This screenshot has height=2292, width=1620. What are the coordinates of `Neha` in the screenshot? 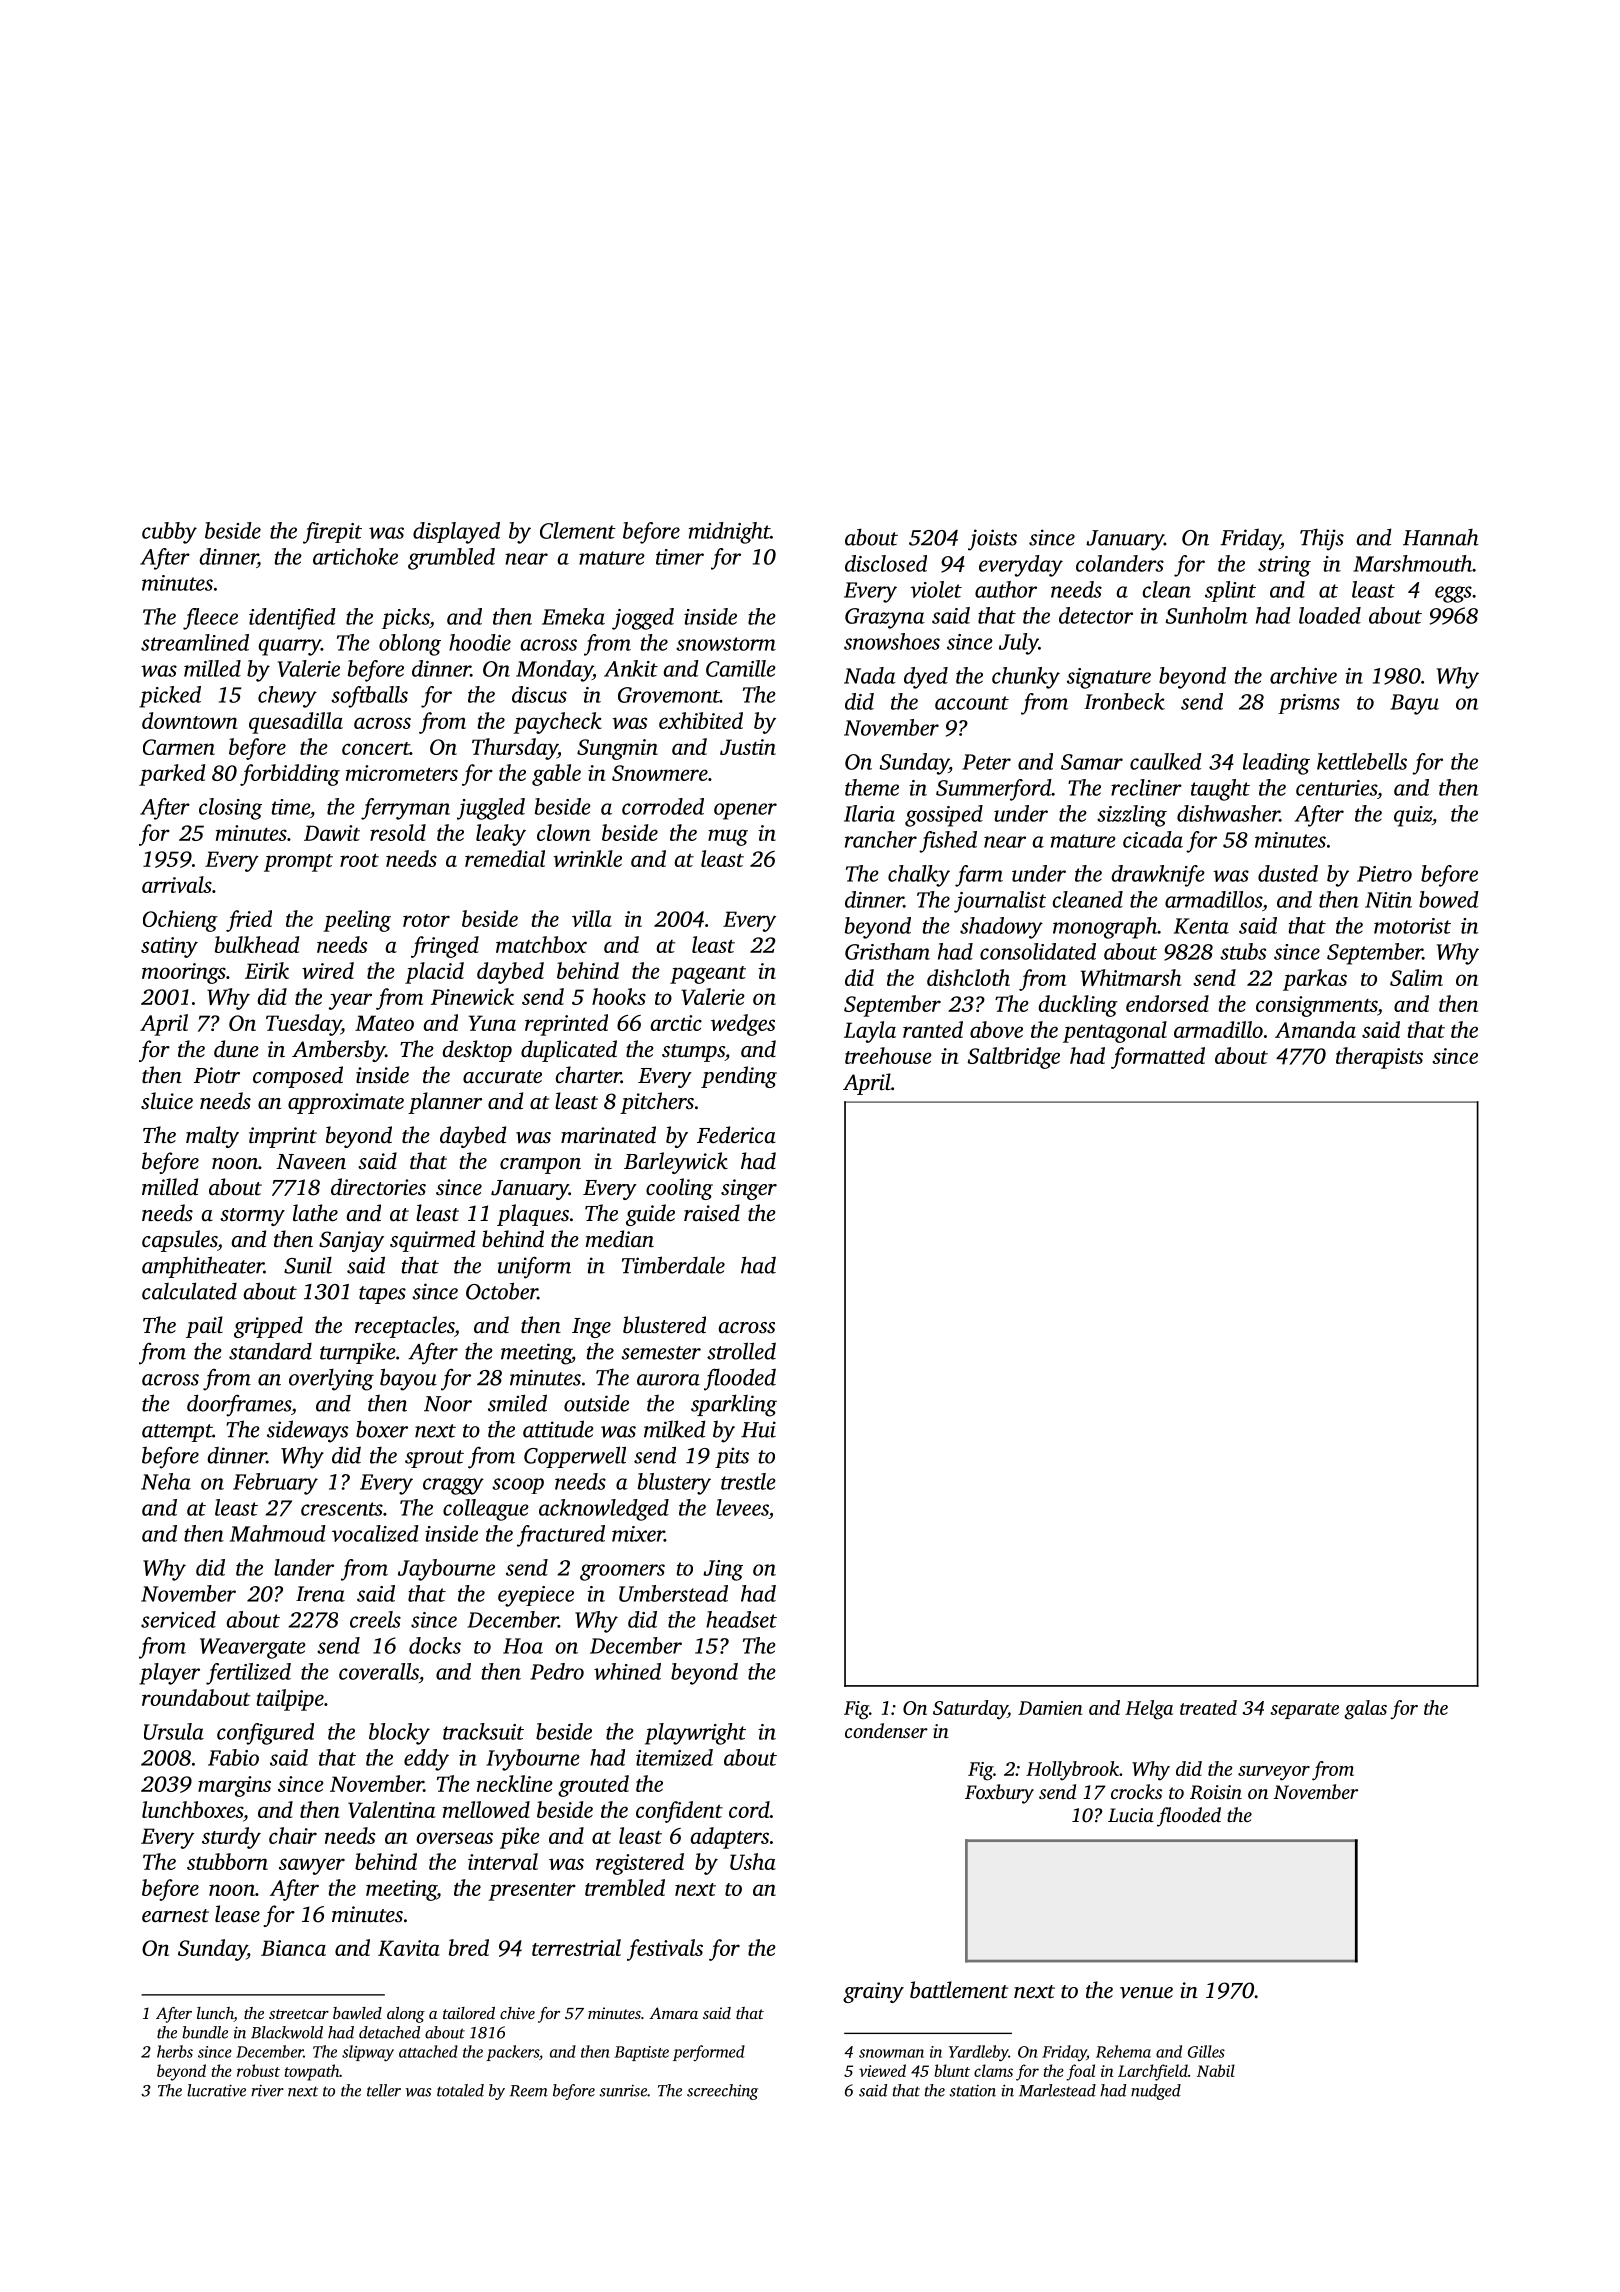 It's located at (166, 1481).
